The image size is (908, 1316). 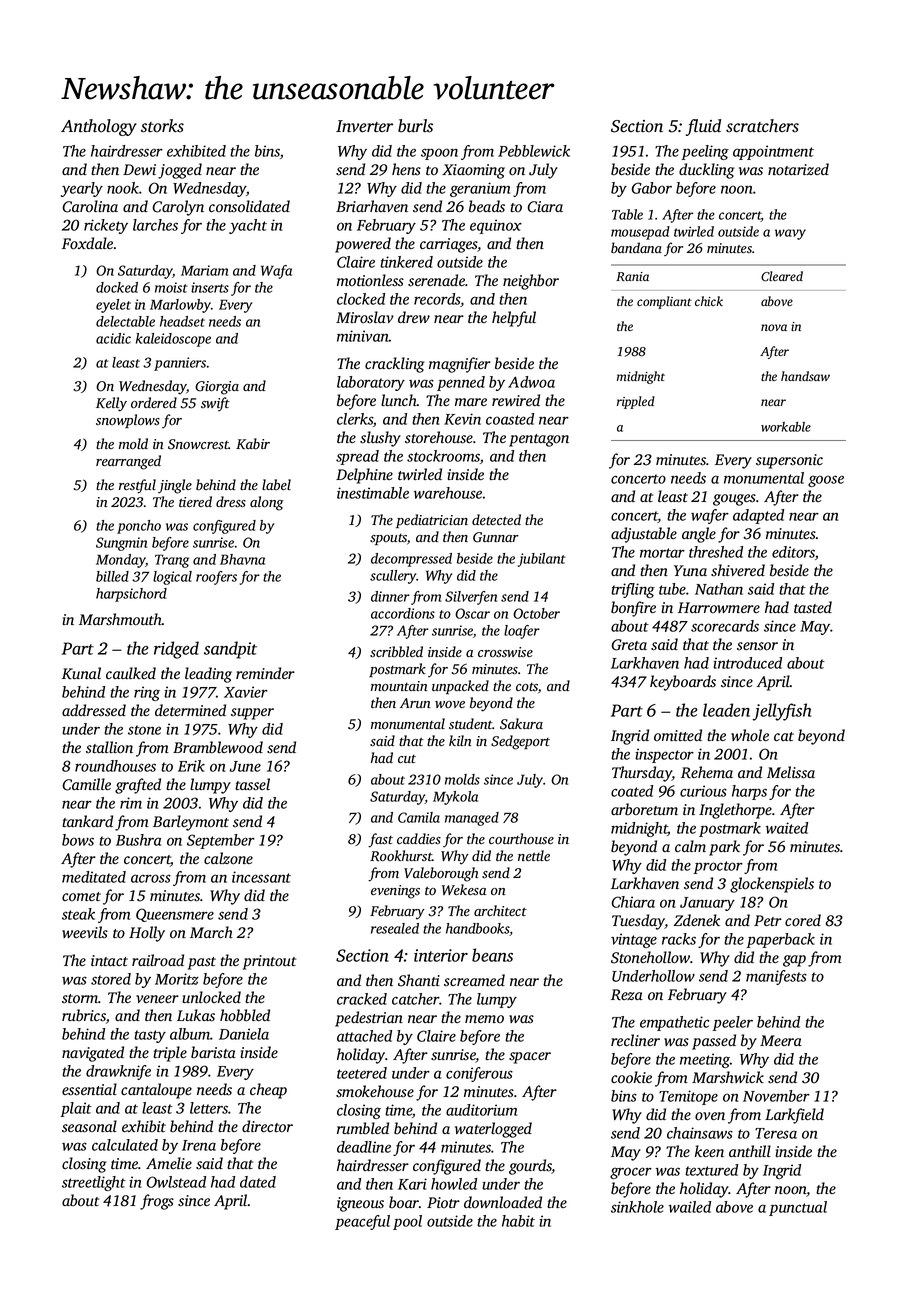 I want to click on frogs, so click(x=157, y=1202).
